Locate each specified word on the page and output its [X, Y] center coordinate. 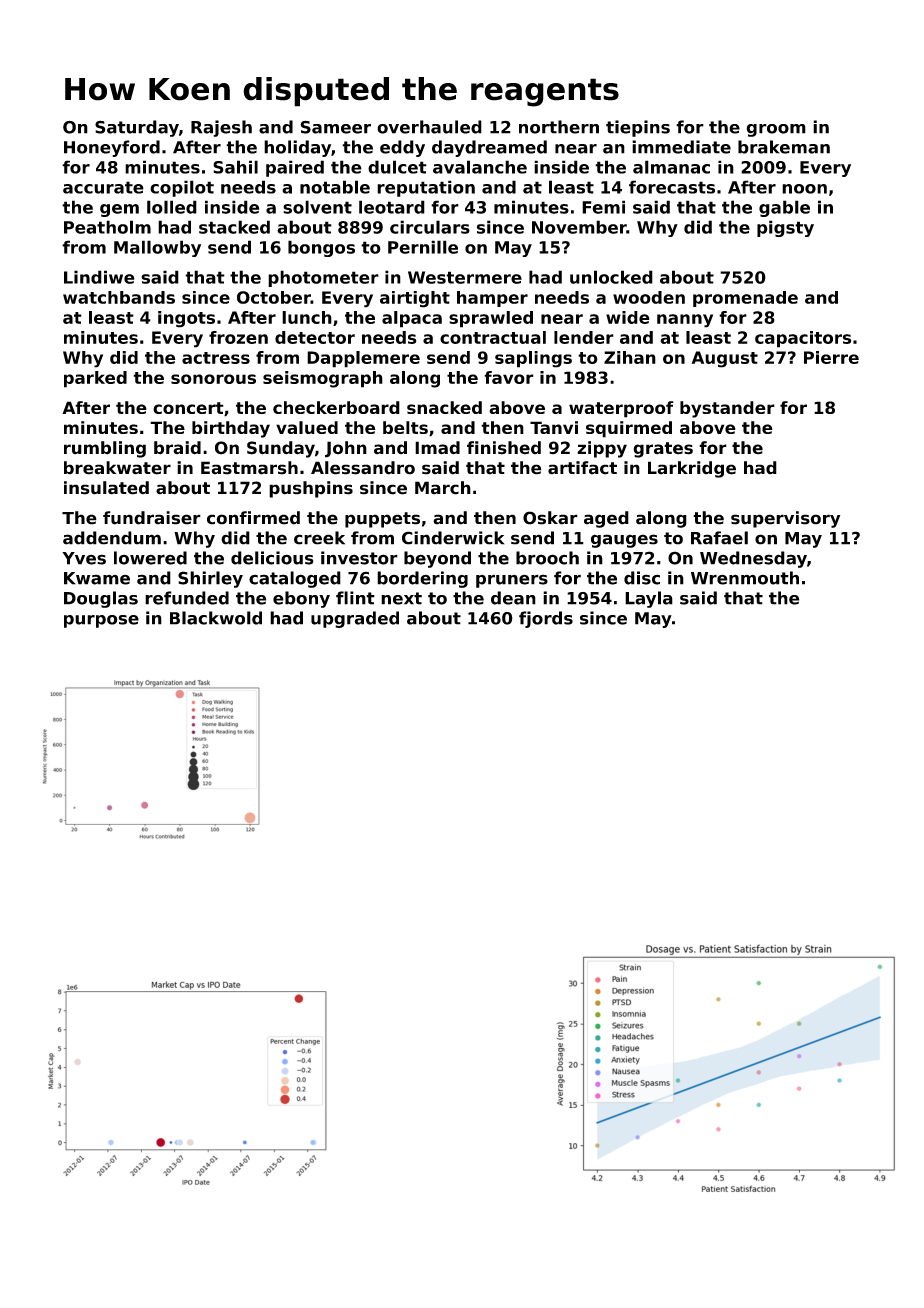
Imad [437, 448]
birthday [231, 429]
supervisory [785, 519]
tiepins [638, 128]
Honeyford [112, 148]
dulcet [397, 167]
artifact [582, 468]
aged [606, 519]
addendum [112, 538]
